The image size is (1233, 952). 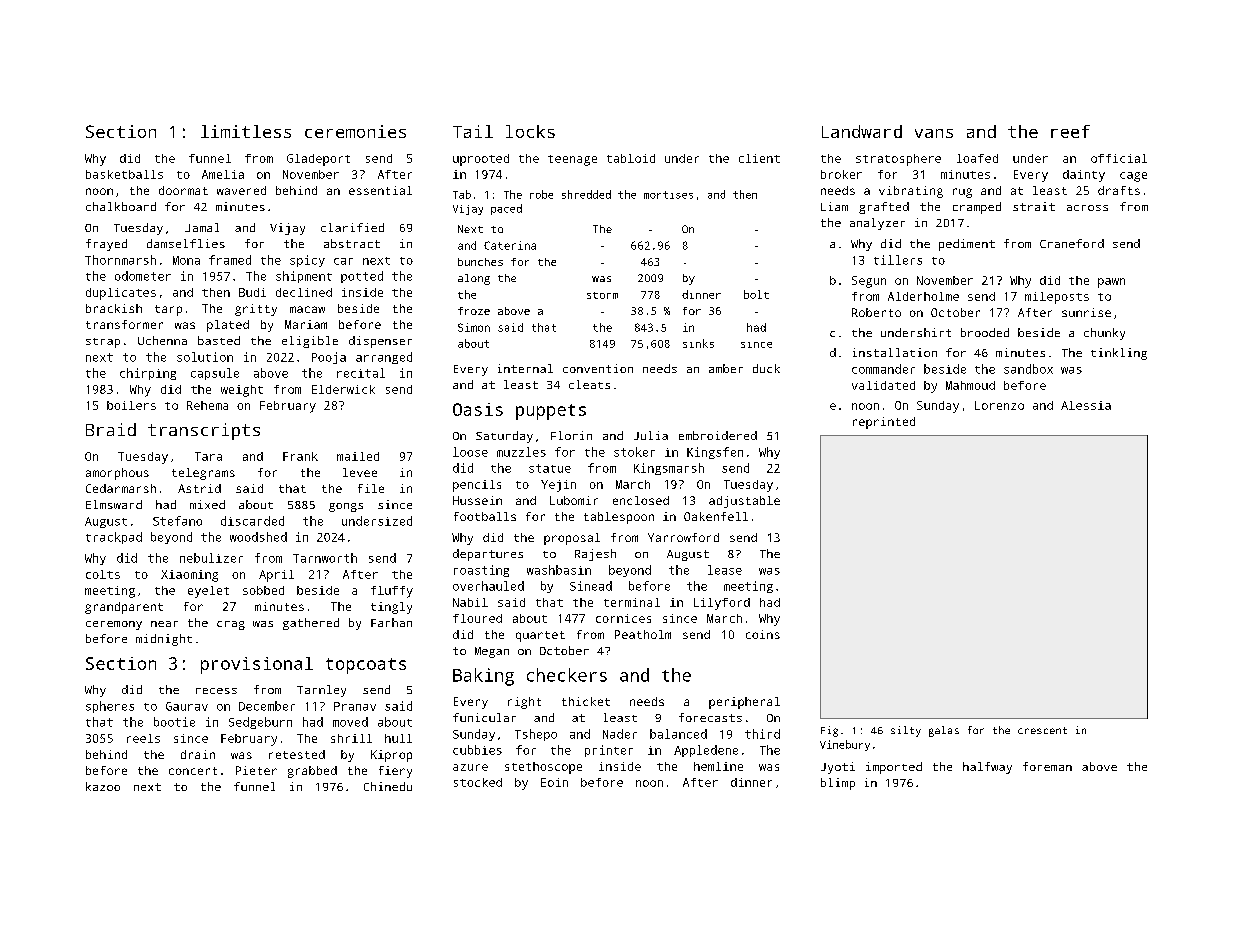 I want to click on limitless, so click(x=246, y=131).
